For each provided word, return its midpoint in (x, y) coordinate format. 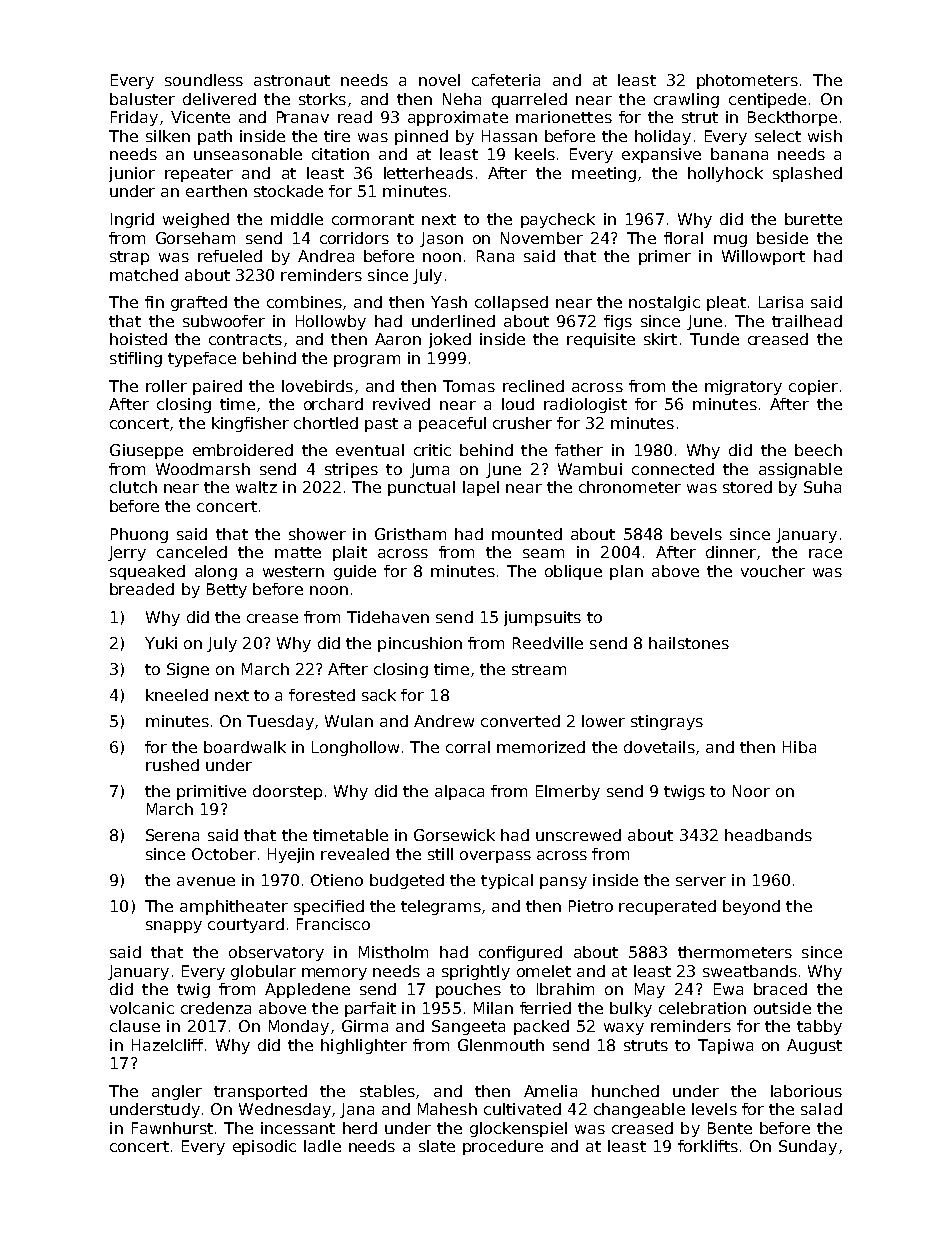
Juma (429, 470)
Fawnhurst (172, 1128)
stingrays (667, 722)
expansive (661, 155)
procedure (503, 1147)
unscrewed (578, 835)
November (542, 238)
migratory (743, 387)
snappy (174, 927)
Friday (134, 118)
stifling (136, 359)
